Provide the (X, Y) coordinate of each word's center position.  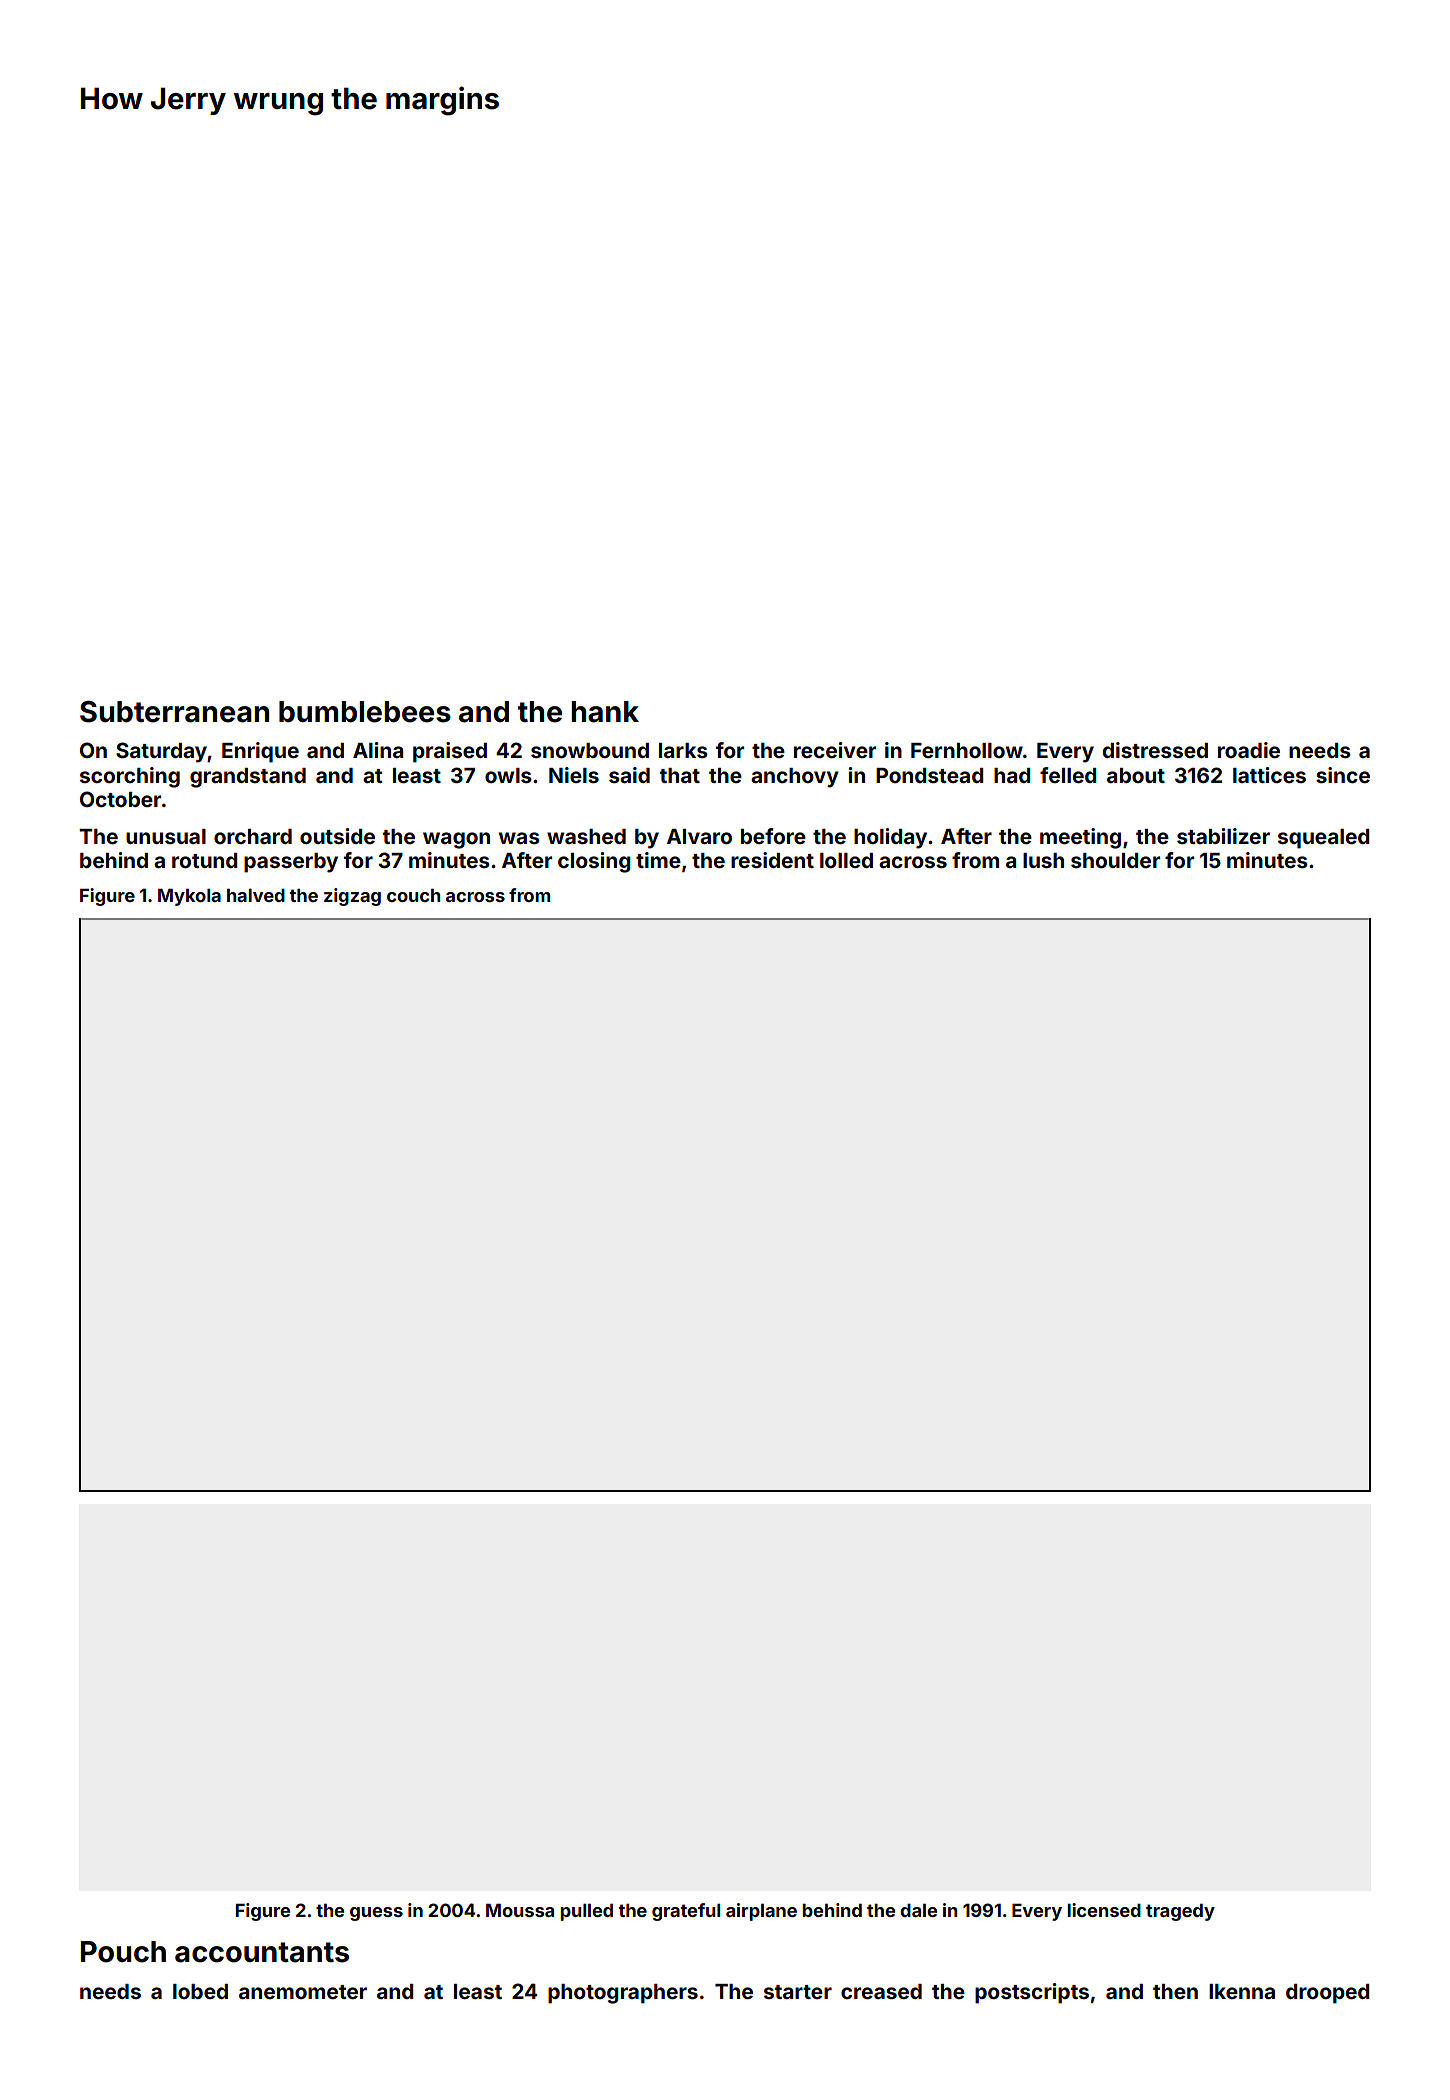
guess (376, 1914)
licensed (1104, 1910)
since (1343, 775)
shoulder (1115, 860)
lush (1043, 860)
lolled (846, 860)
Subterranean (174, 712)
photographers (623, 1994)
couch (413, 895)
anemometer (303, 1992)
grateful (686, 1912)
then (1175, 1991)
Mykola (189, 897)
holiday (890, 838)
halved (256, 895)
